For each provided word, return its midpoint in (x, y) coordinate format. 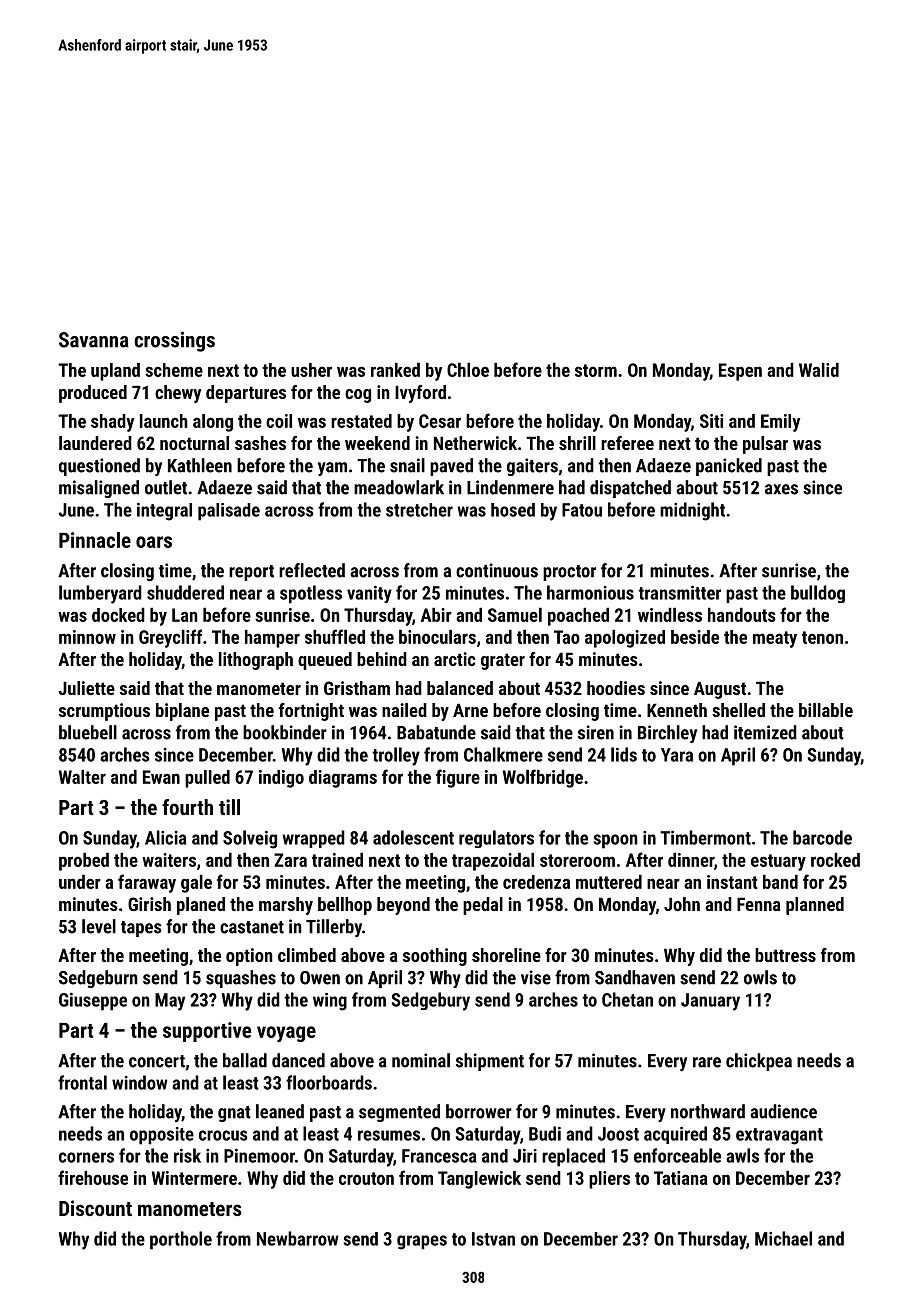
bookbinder (285, 732)
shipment (490, 1062)
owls (760, 977)
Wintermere (194, 1178)
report (251, 573)
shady (112, 423)
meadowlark (399, 487)
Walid (819, 370)
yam (332, 469)
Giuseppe (93, 1002)
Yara (677, 755)
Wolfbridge (543, 778)
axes (781, 489)
